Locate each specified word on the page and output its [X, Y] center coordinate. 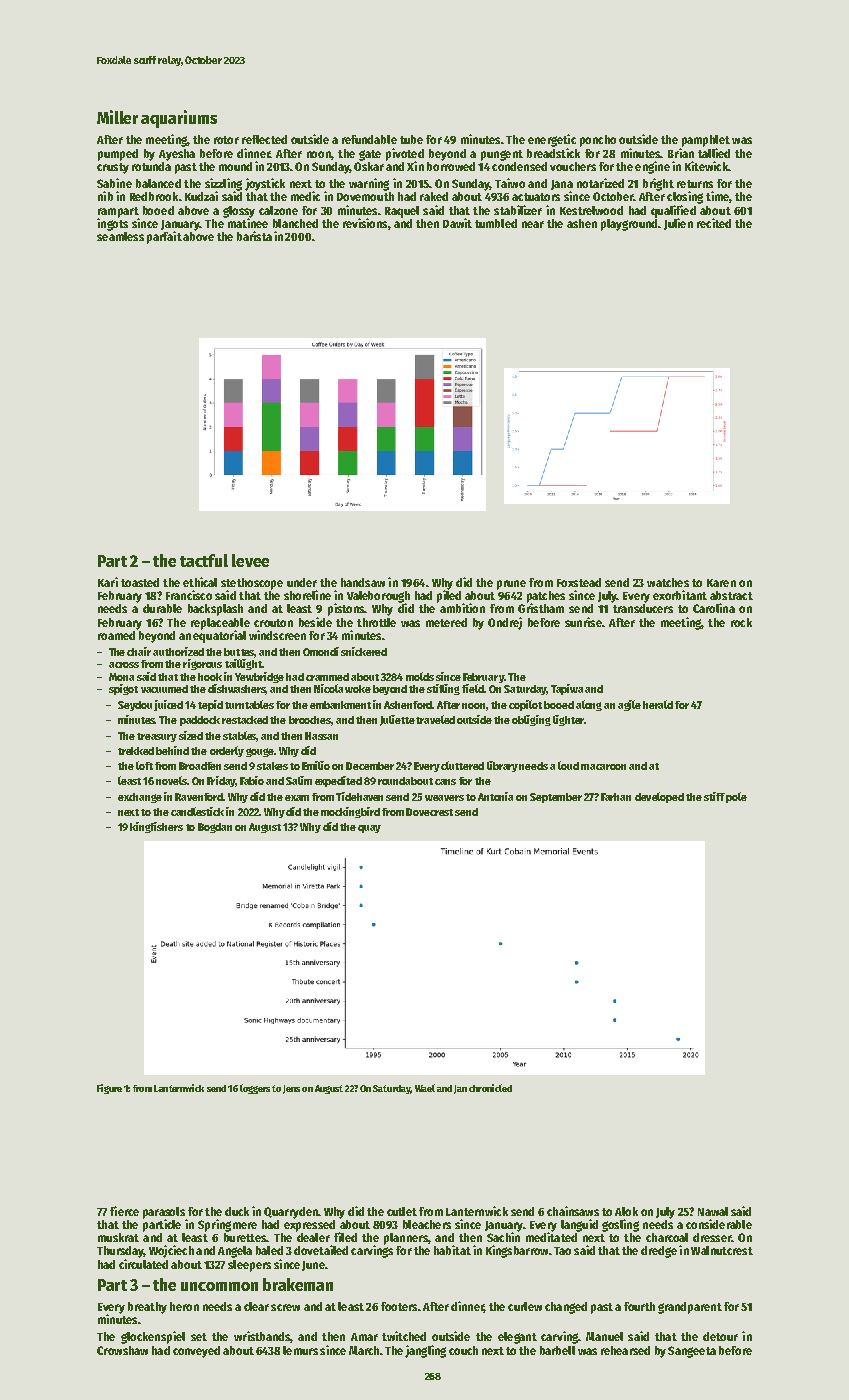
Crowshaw [122, 1350]
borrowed [451, 166]
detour [720, 1336]
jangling [425, 1351]
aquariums [179, 119]
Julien [678, 224]
